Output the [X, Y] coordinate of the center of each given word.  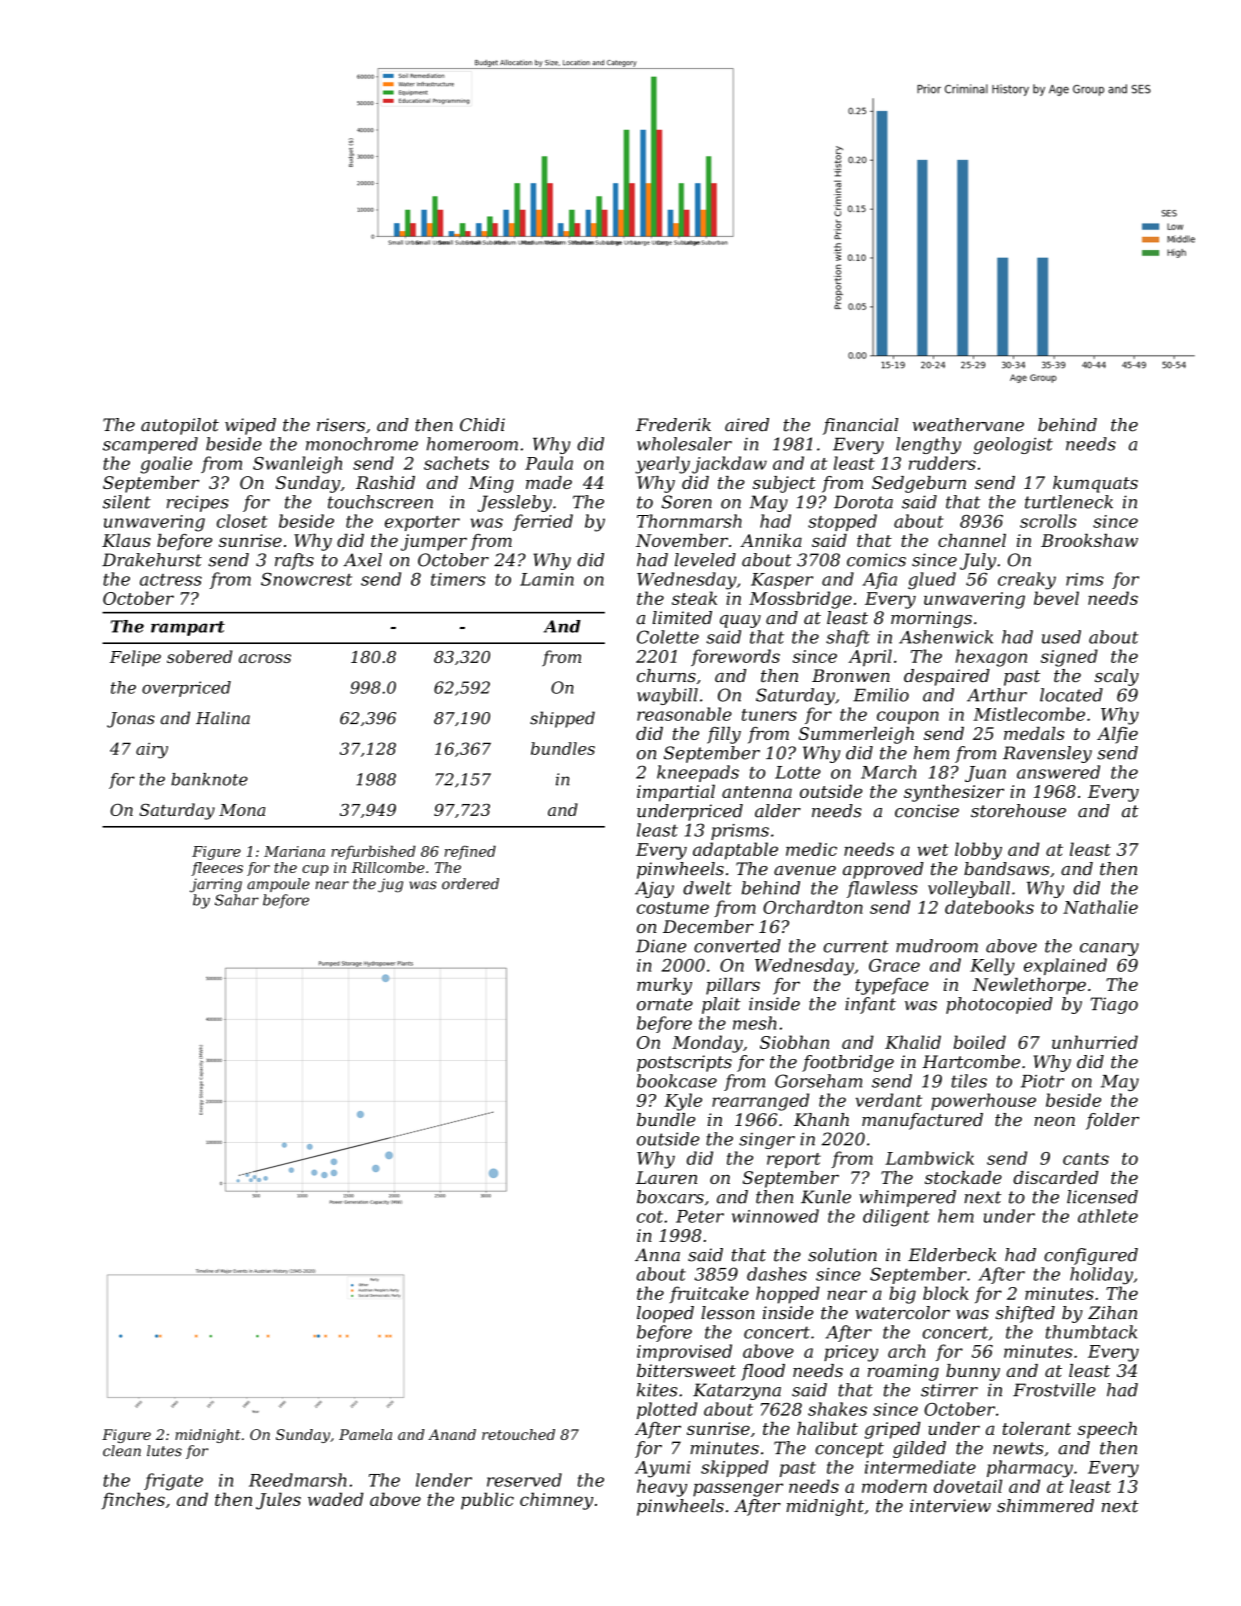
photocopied [999, 1005]
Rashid [385, 482]
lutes [164, 1451]
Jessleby [515, 503]
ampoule [278, 885]
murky [664, 986]
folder [1112, 1121]
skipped [734, 1468]
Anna [657, 1255]
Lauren [666, 1177]
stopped [842, 522]
